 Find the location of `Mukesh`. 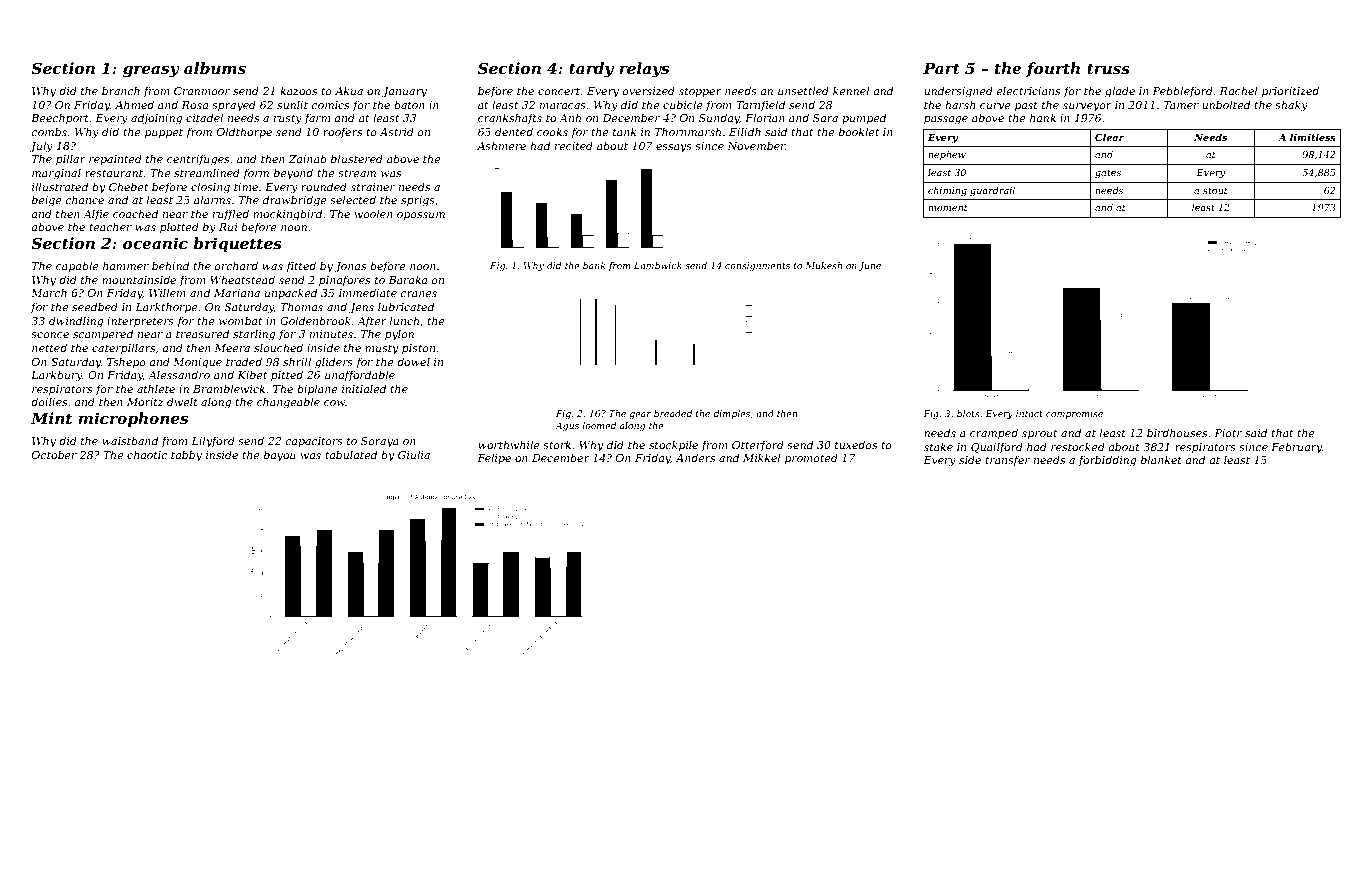

Mukesh is located at coordinates (824, 265).
